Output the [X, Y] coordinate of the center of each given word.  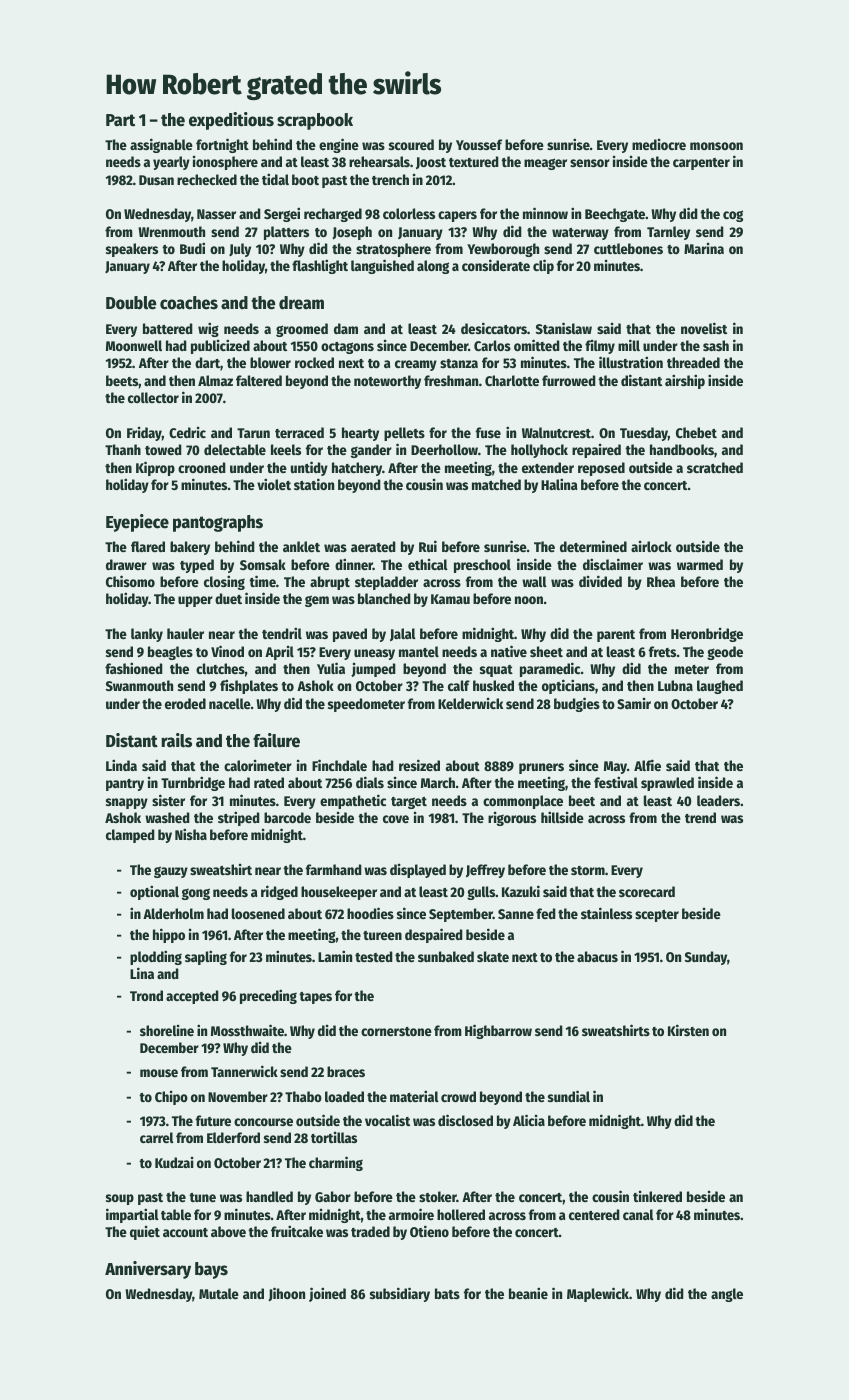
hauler [185, 633]
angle [727, 1295]
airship [685, 381]
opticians [568, 686]
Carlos [492, 345]
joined [327, 1294]
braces [346, 1071]
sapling [206, 957]
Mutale [219, 1293]
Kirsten [688, 1030]
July [240, 250]
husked [493, 685]
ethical [428, 564]
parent [616, 636]
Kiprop [155, 468]
